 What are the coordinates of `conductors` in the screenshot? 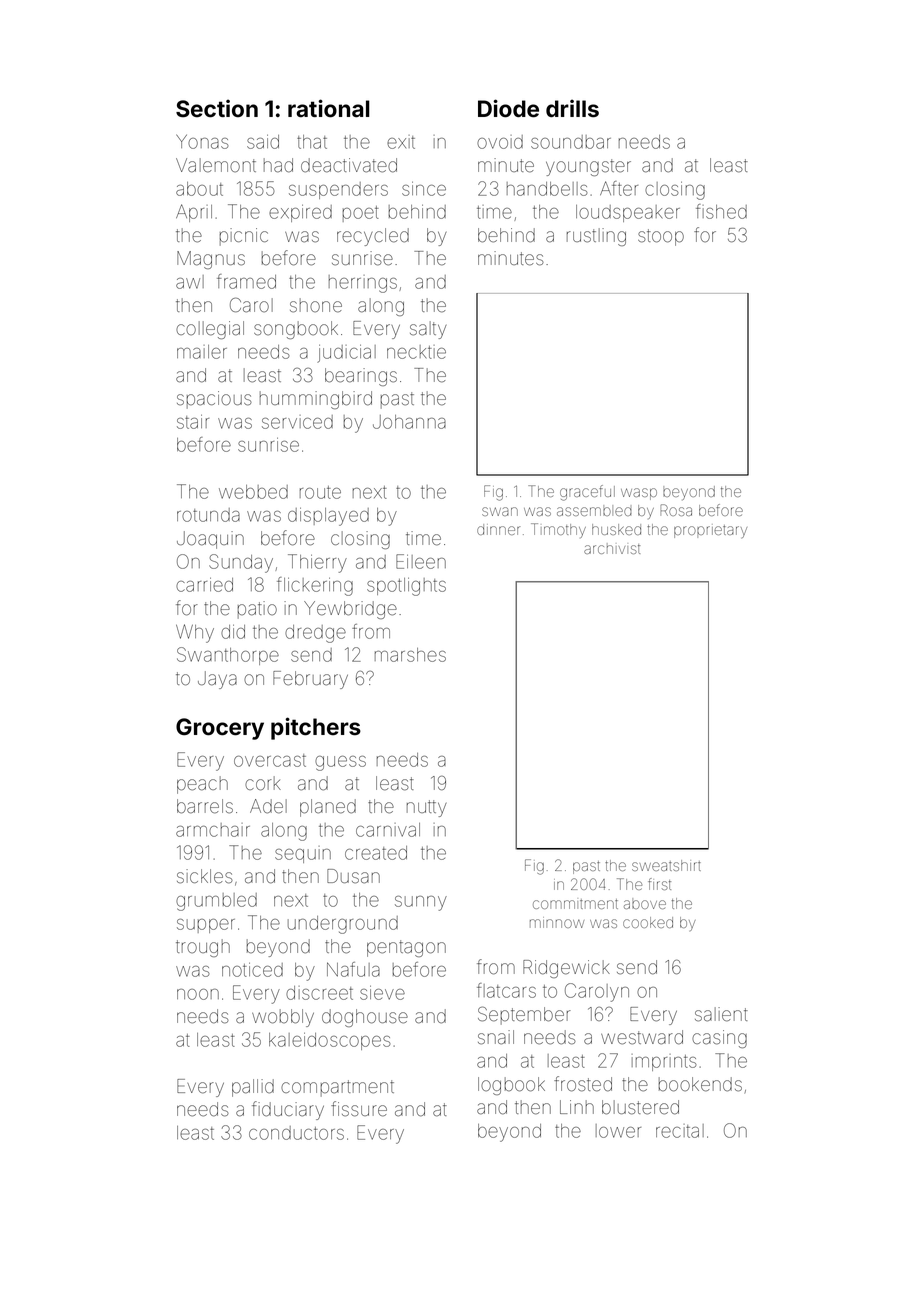 It's located at (296, 1133).
